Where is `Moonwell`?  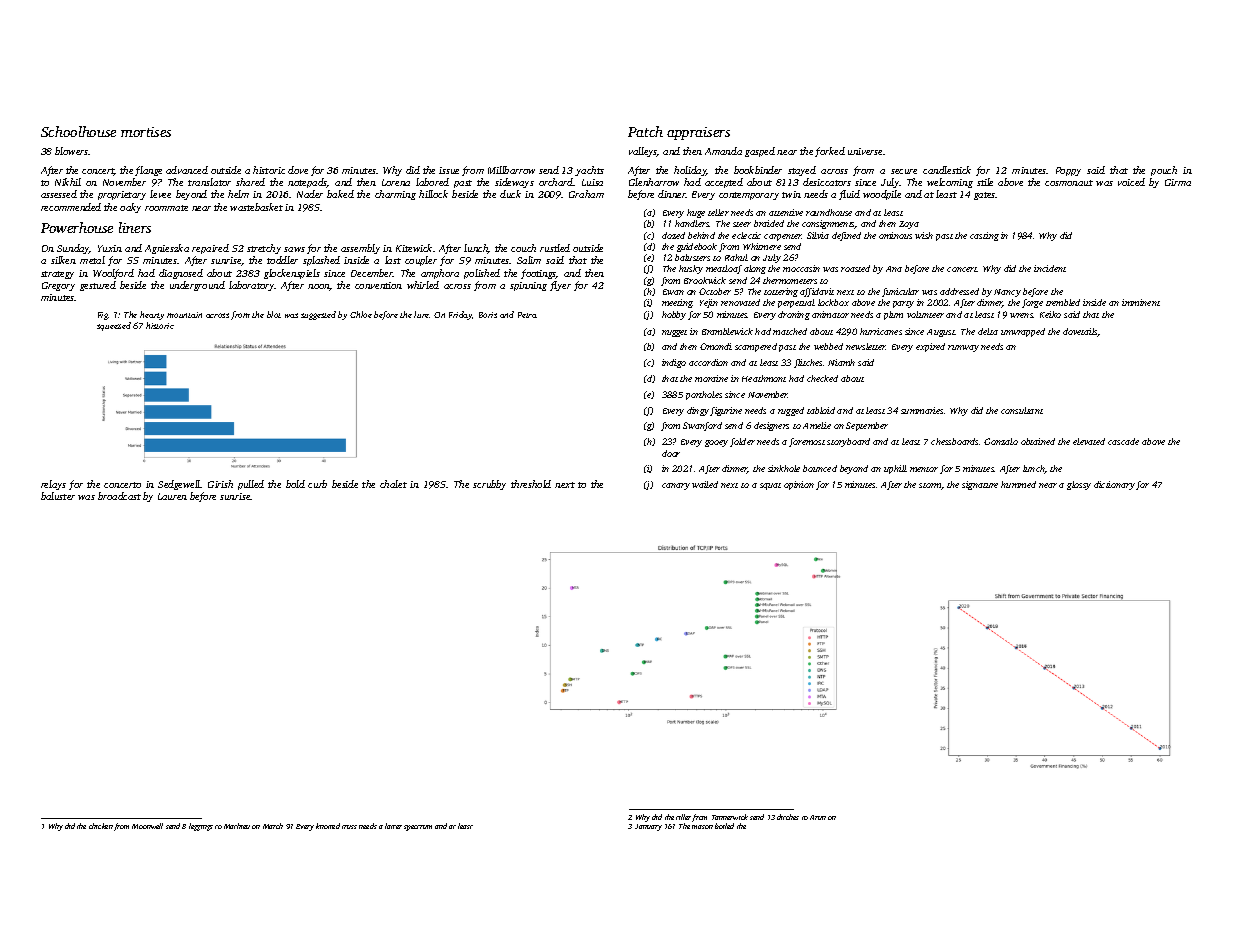 Moonwell is located at coordinates (147, 826).
